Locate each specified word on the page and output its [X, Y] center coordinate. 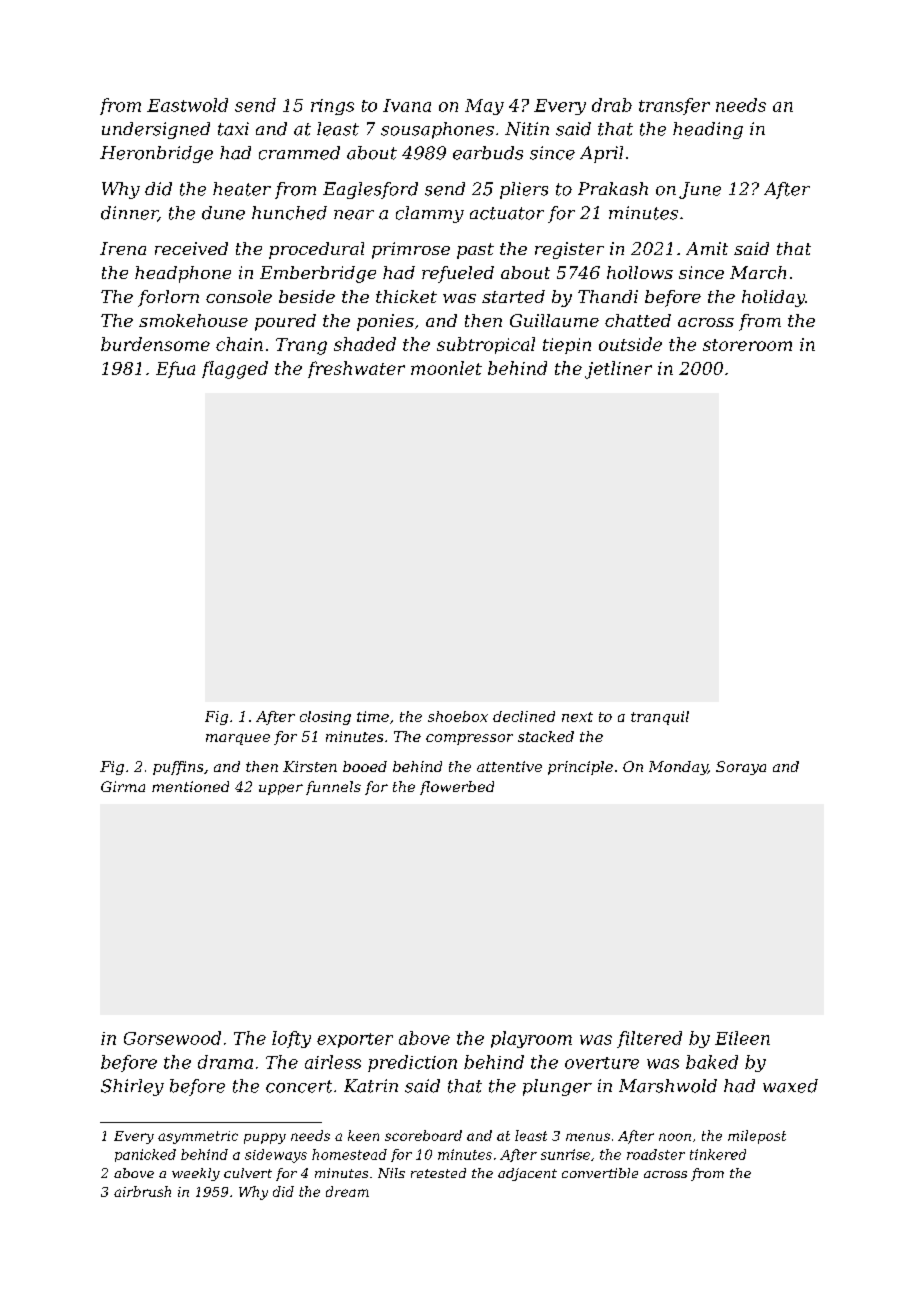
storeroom [747, 345]
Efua [175, 369]
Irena [123, 248]
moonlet [446, 368]
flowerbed [457, 788]
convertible [600, 1173]
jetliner [618, 370]
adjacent [527, 1174]
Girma [123, 786]
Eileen [742, 1038]
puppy [265, 1138]
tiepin [567, 346]
